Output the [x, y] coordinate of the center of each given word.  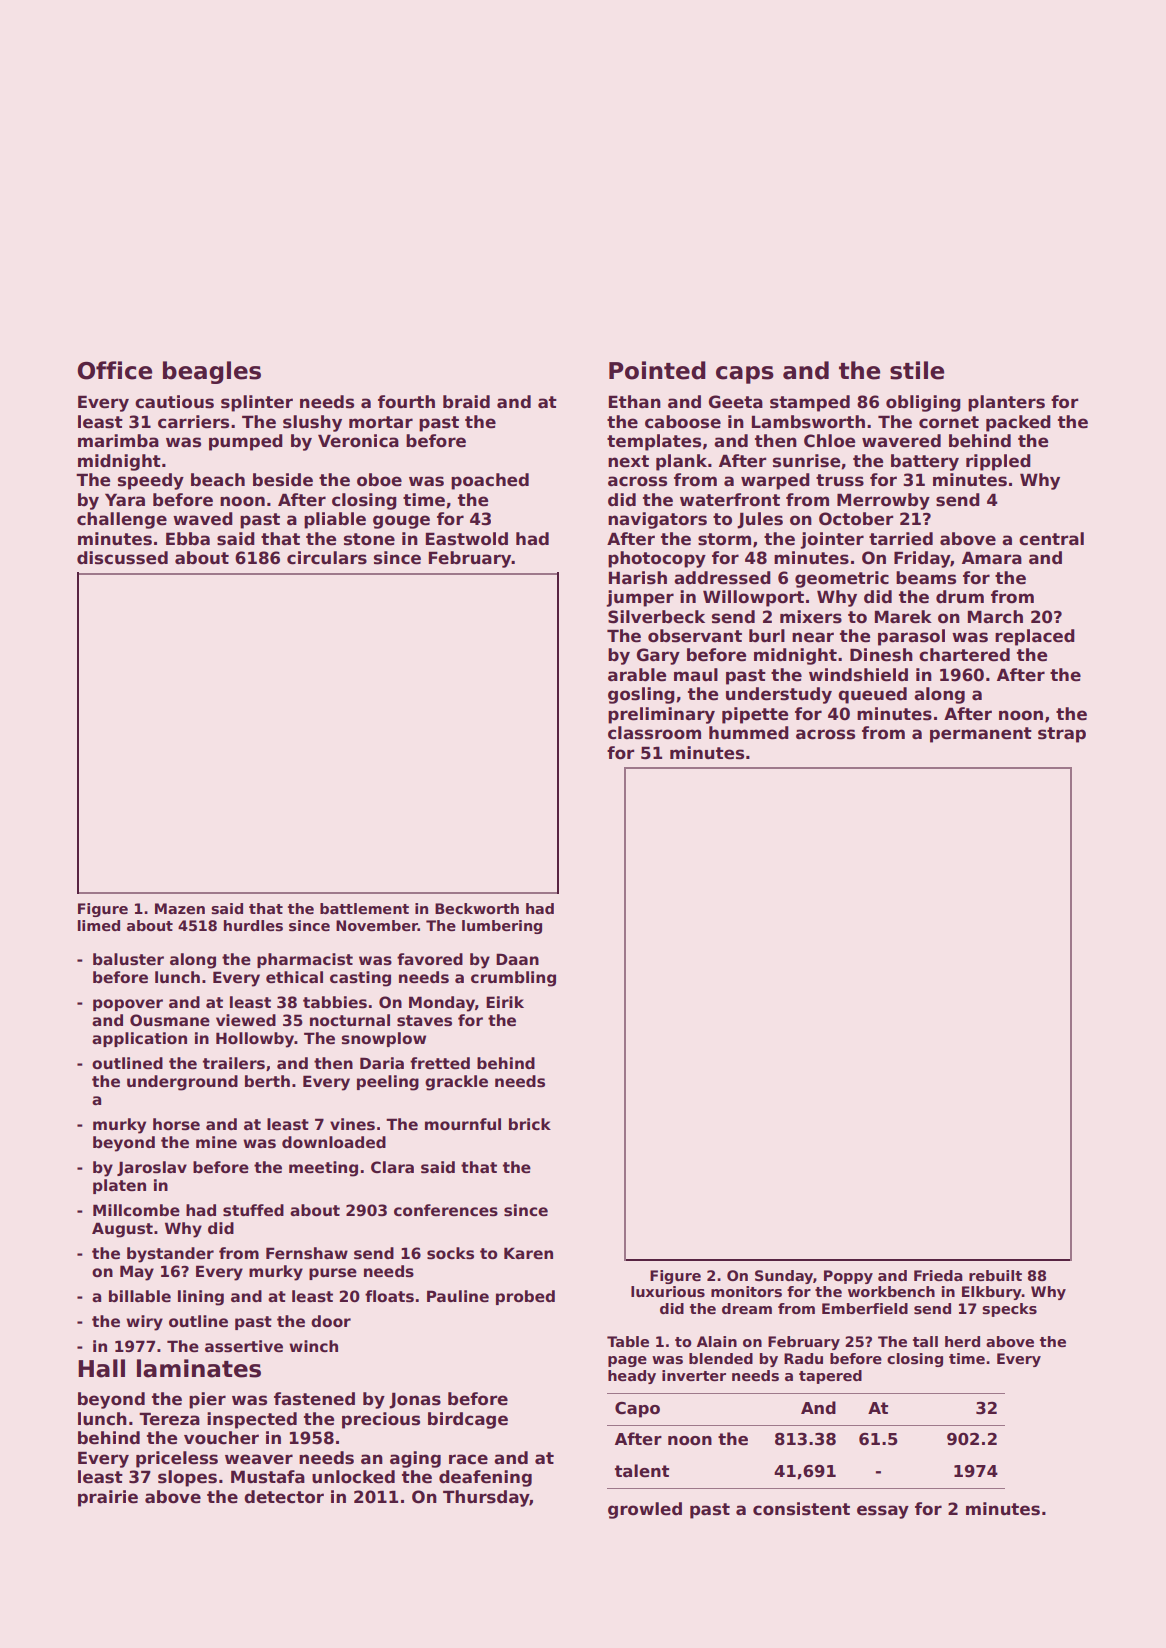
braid [466, 402]
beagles [212, 372]
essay [883, 1512]
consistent [801, 1509]
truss [840, 480]
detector [284, 1497]
